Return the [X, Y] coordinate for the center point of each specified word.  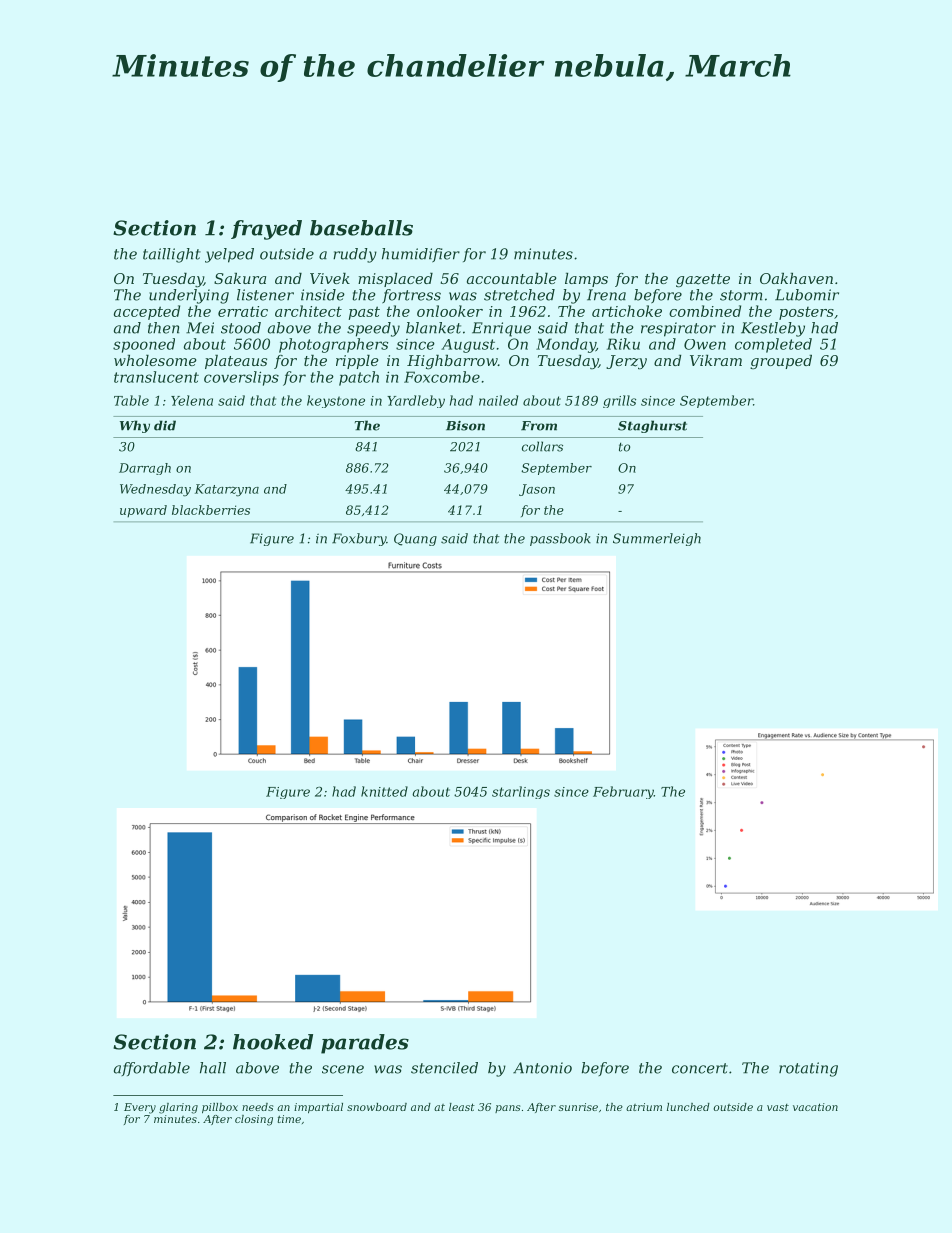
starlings [521, 792]
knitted [384, 791]
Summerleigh [657, 539]
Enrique [501, 329]
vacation [815, 1107]
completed [773, 345]
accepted [147, 312]
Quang [415, 539]
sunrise [578, 1107]
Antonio [542, 1068]
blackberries [211, 510]
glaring [178, 1108]
